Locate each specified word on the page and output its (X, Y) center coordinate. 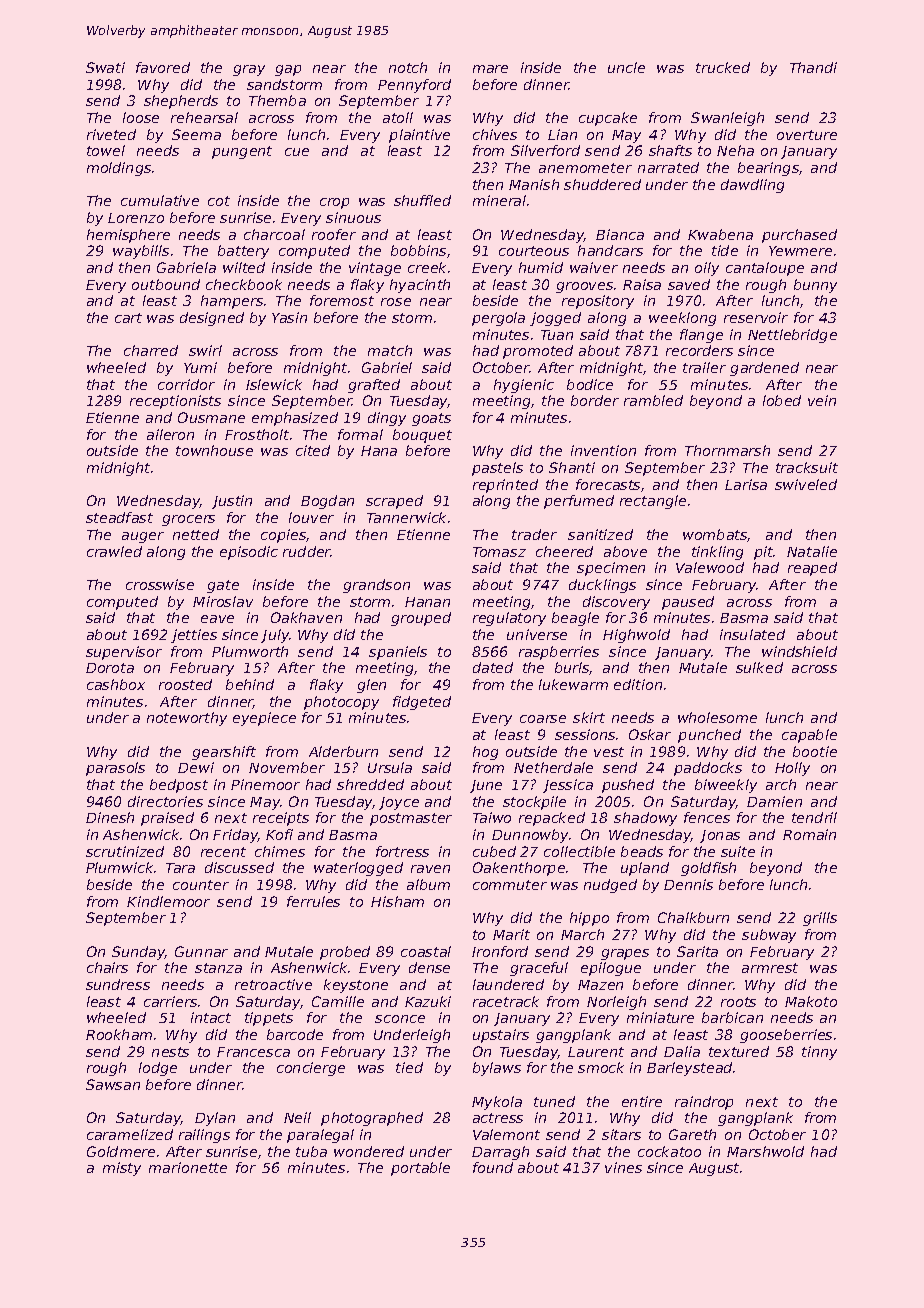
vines (623, 1167)
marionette (188, 1167)
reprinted (505, 486)
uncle (626, 67)
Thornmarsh (727, 450)
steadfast (119, 517)
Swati (105, 67)
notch (408, 67)
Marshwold (765, 1151)
